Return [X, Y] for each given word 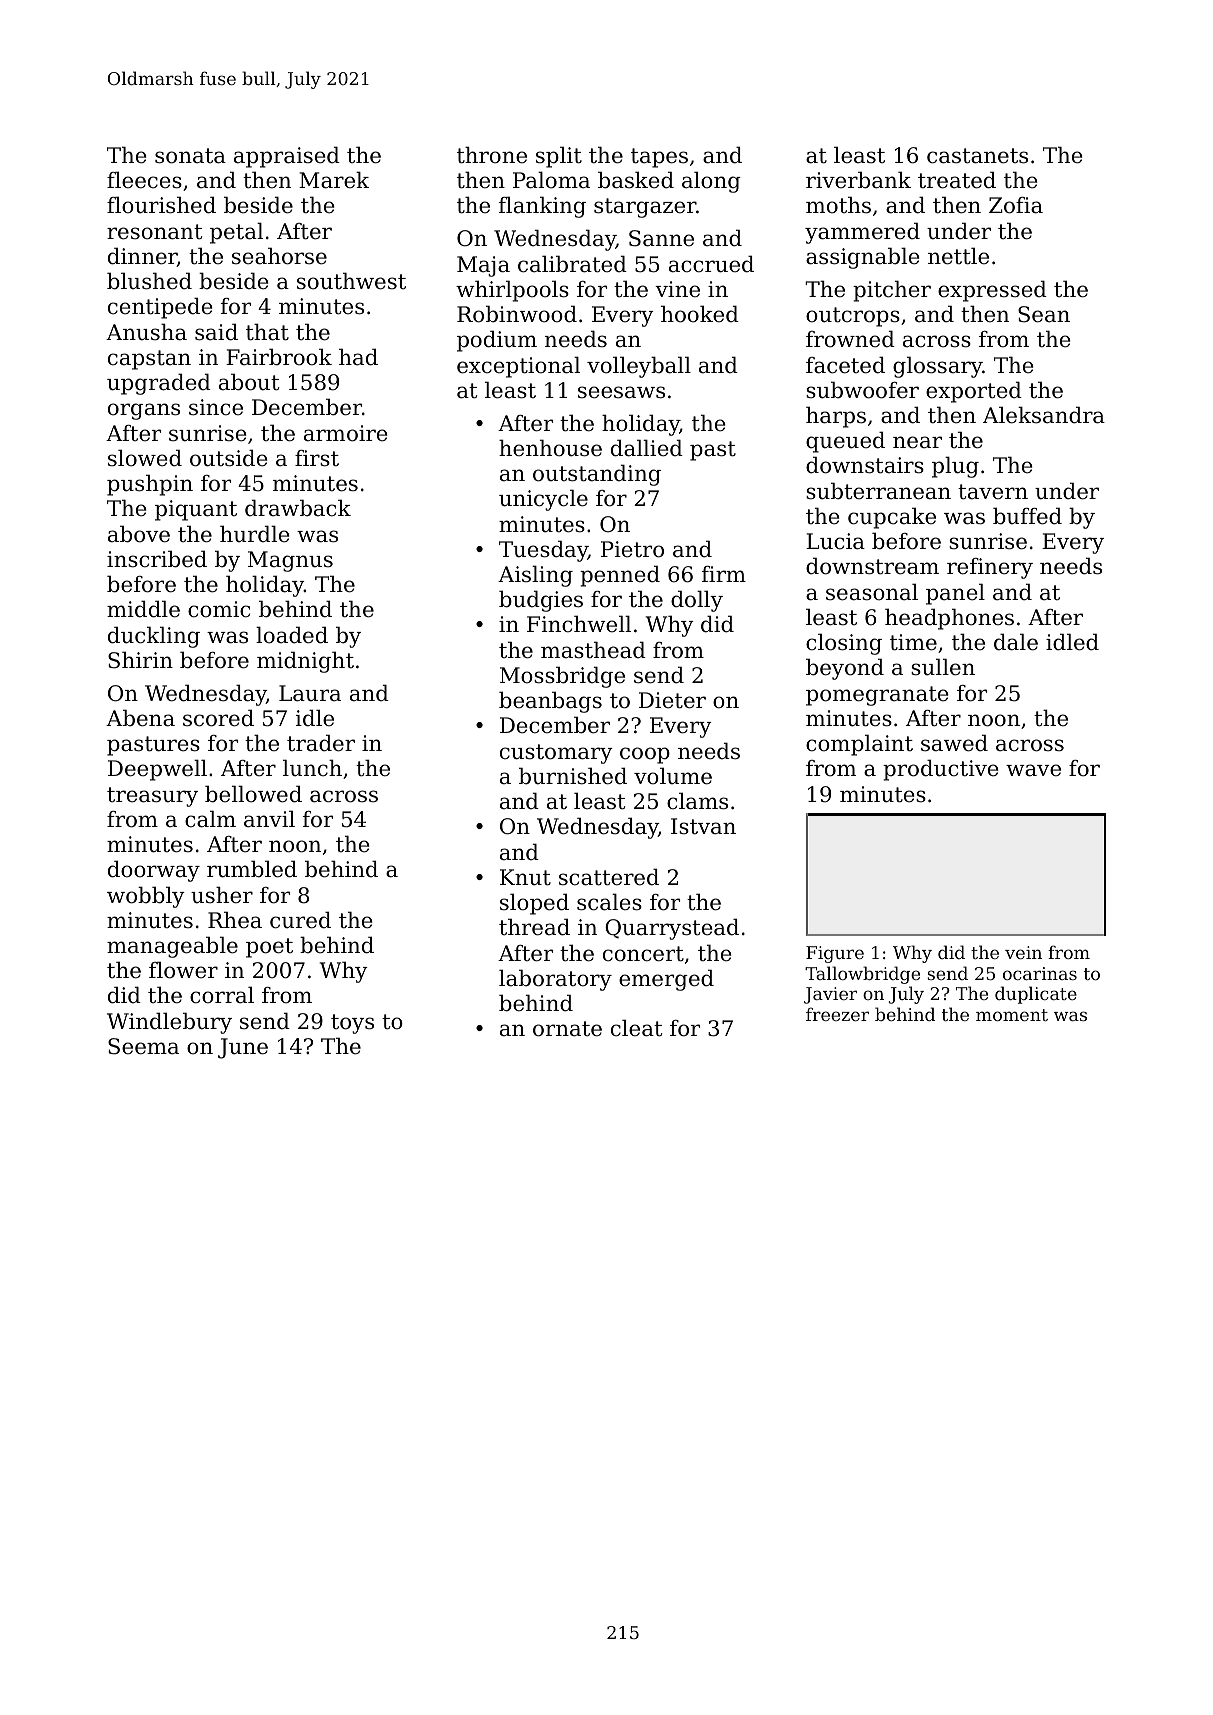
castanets [977, 156]
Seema [143, 1046]
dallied [647, 448]
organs [144, 411]
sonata [190, 156]
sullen [943, 667]
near [917, 442]
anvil [269, 819]
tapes [659, 158]
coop [645, 755]
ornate [567, 1029]
